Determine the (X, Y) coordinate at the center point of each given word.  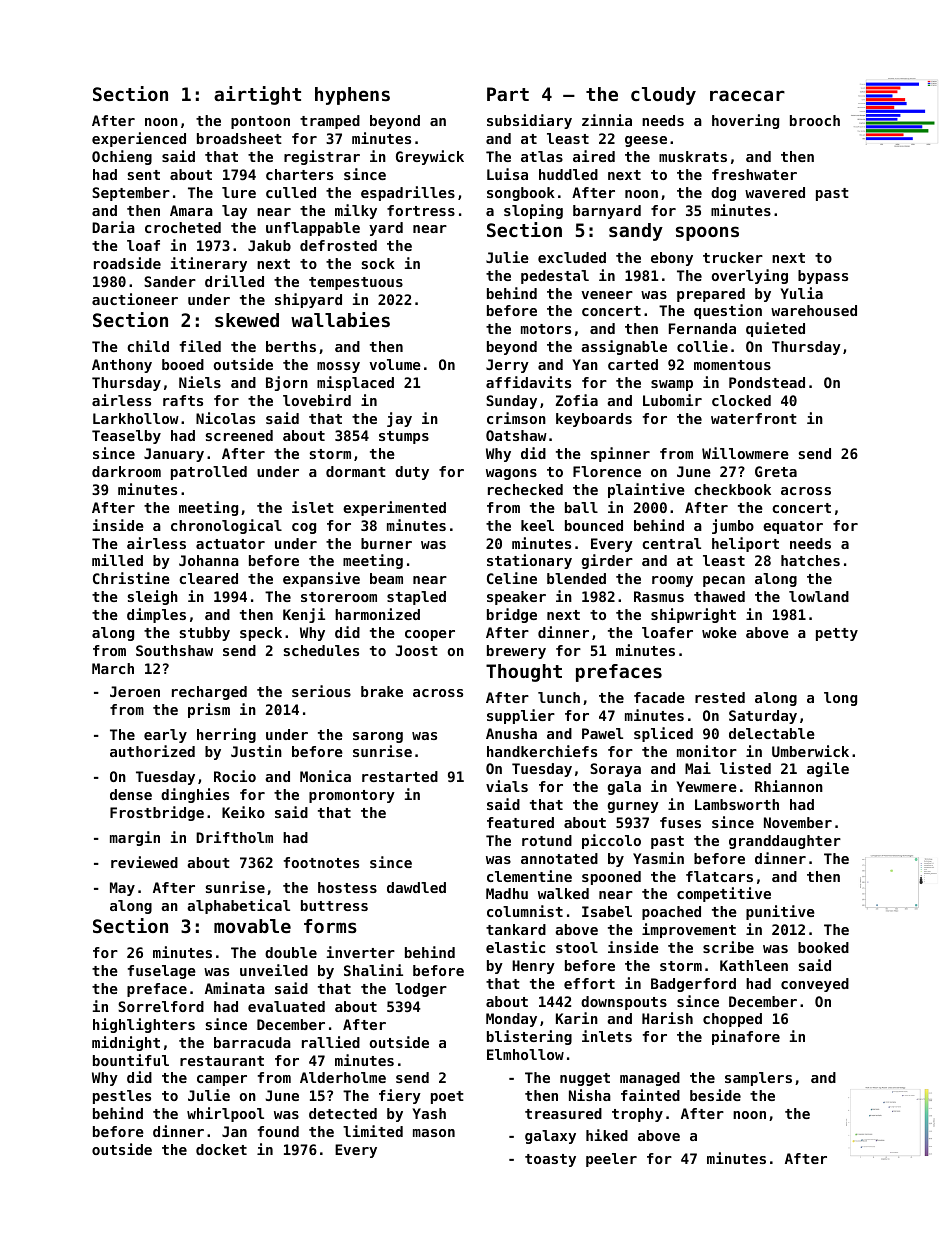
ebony (672, 259)
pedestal (555, 277)
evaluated (286, 1006)
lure (239, 192)
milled (117, 560)
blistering (529, 1037)
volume (395, 364)
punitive (780, 912)
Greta (776, 471)
